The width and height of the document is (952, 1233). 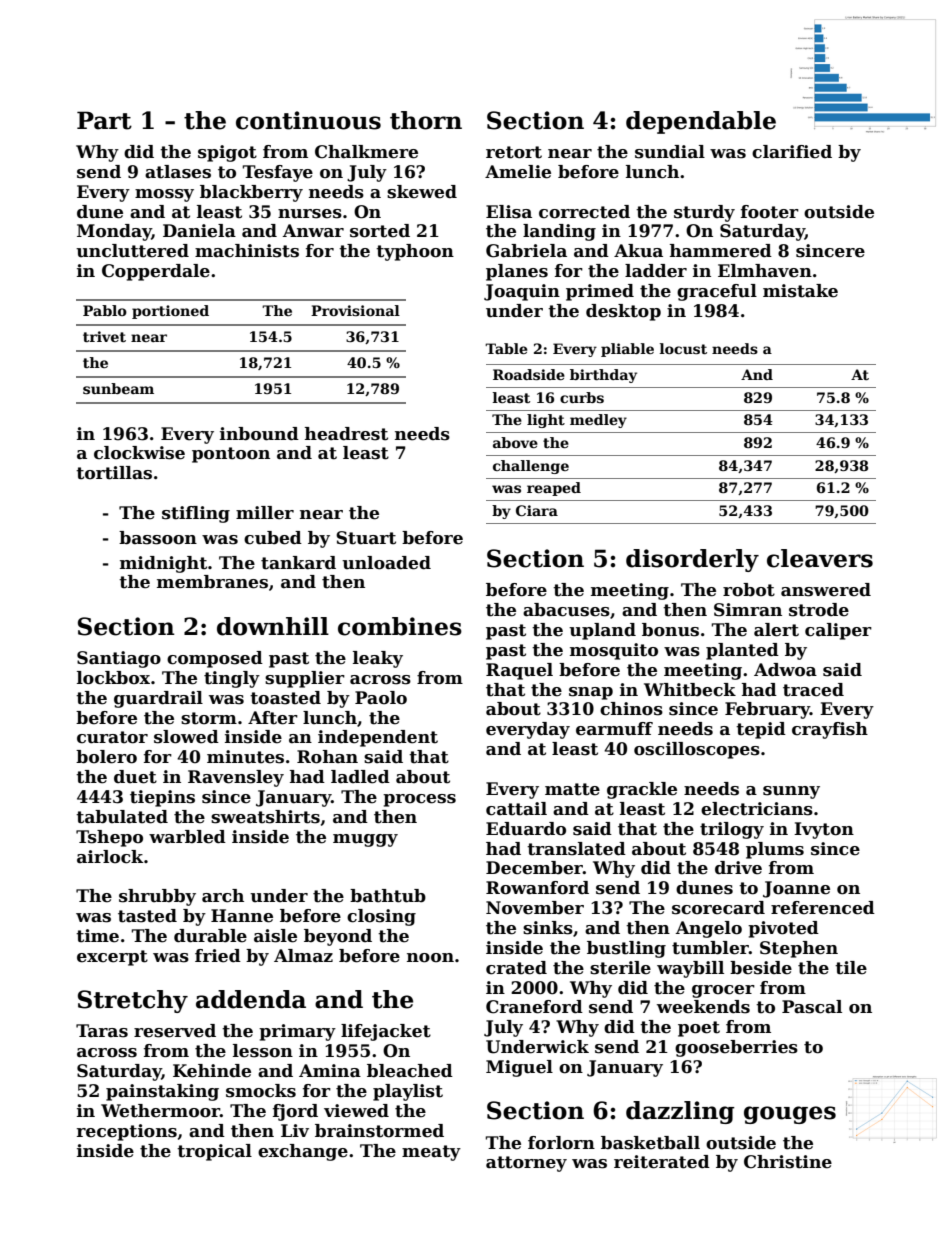 I want to click on bonus, so click(x=670, y=630).
